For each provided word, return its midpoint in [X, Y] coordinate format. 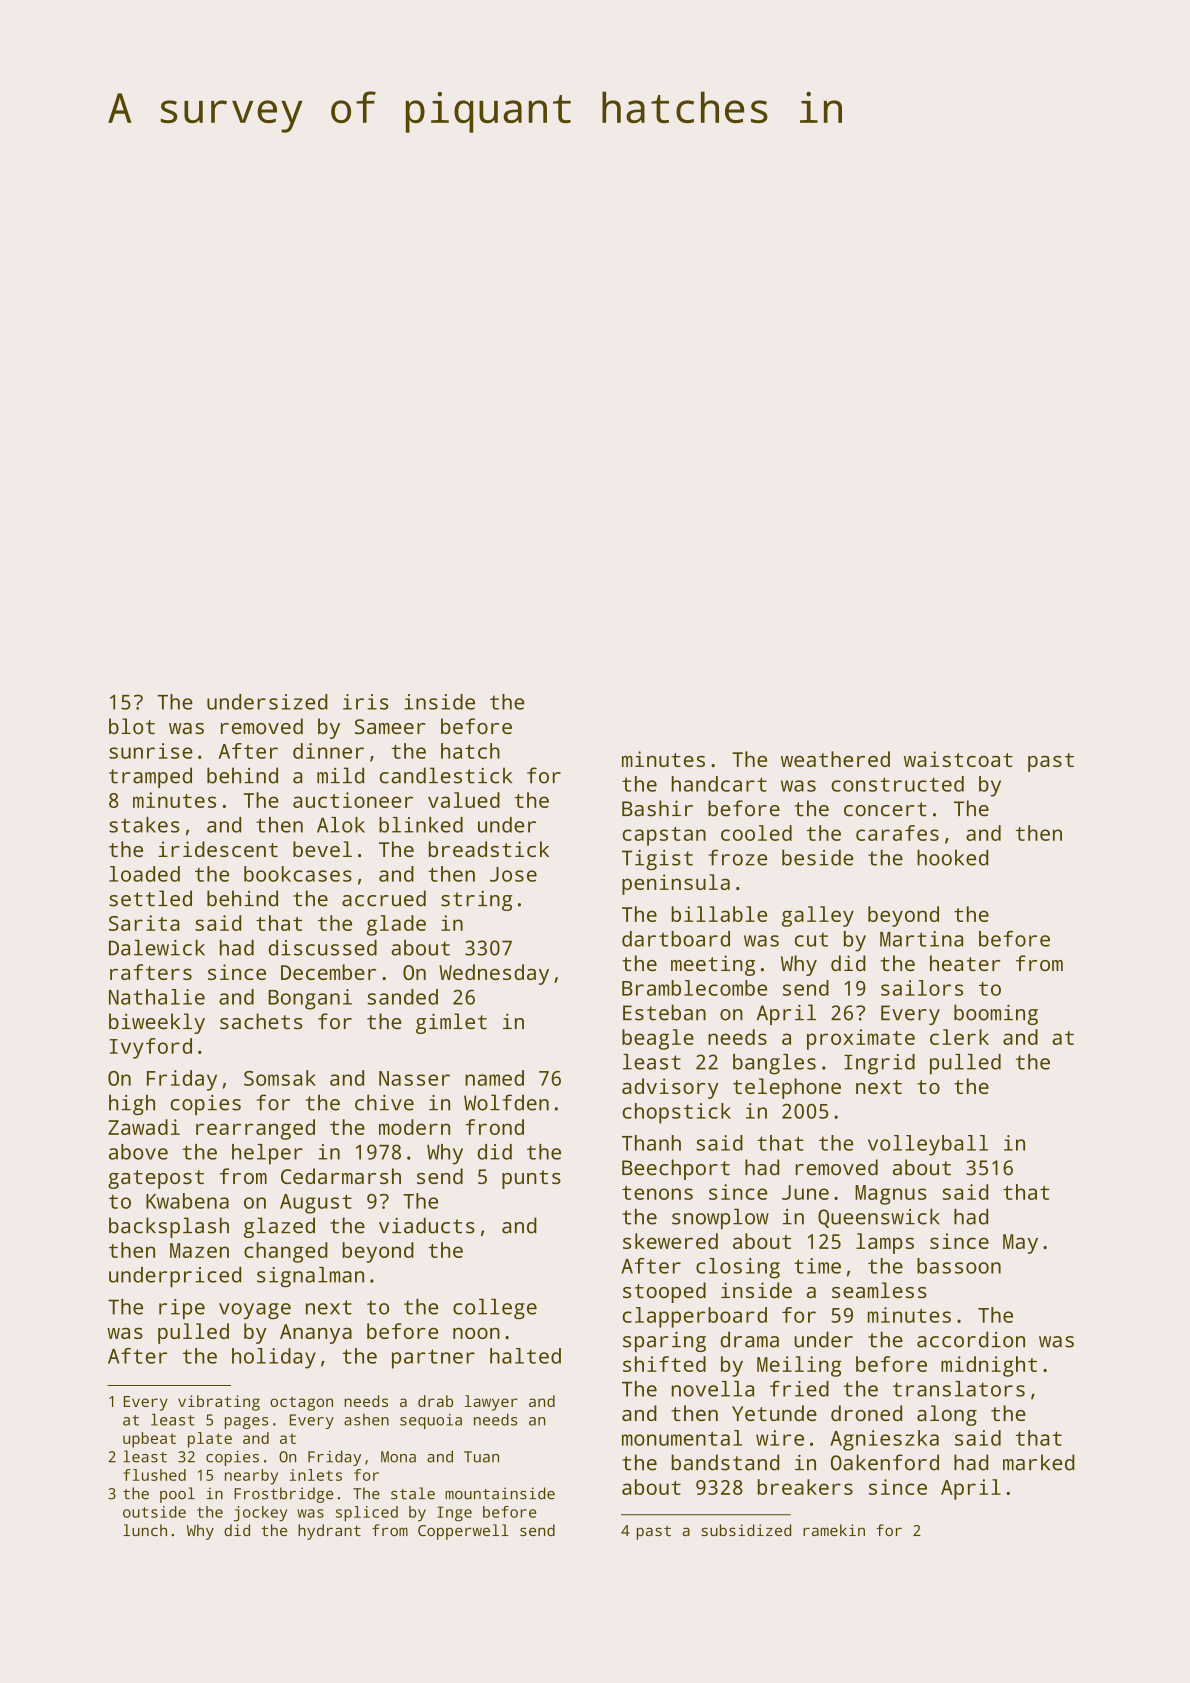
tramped [150, 777]
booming [996, 1014]
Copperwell [463, 1532]
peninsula [676, 884]
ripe [182, 1309]
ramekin [834, 1530]
